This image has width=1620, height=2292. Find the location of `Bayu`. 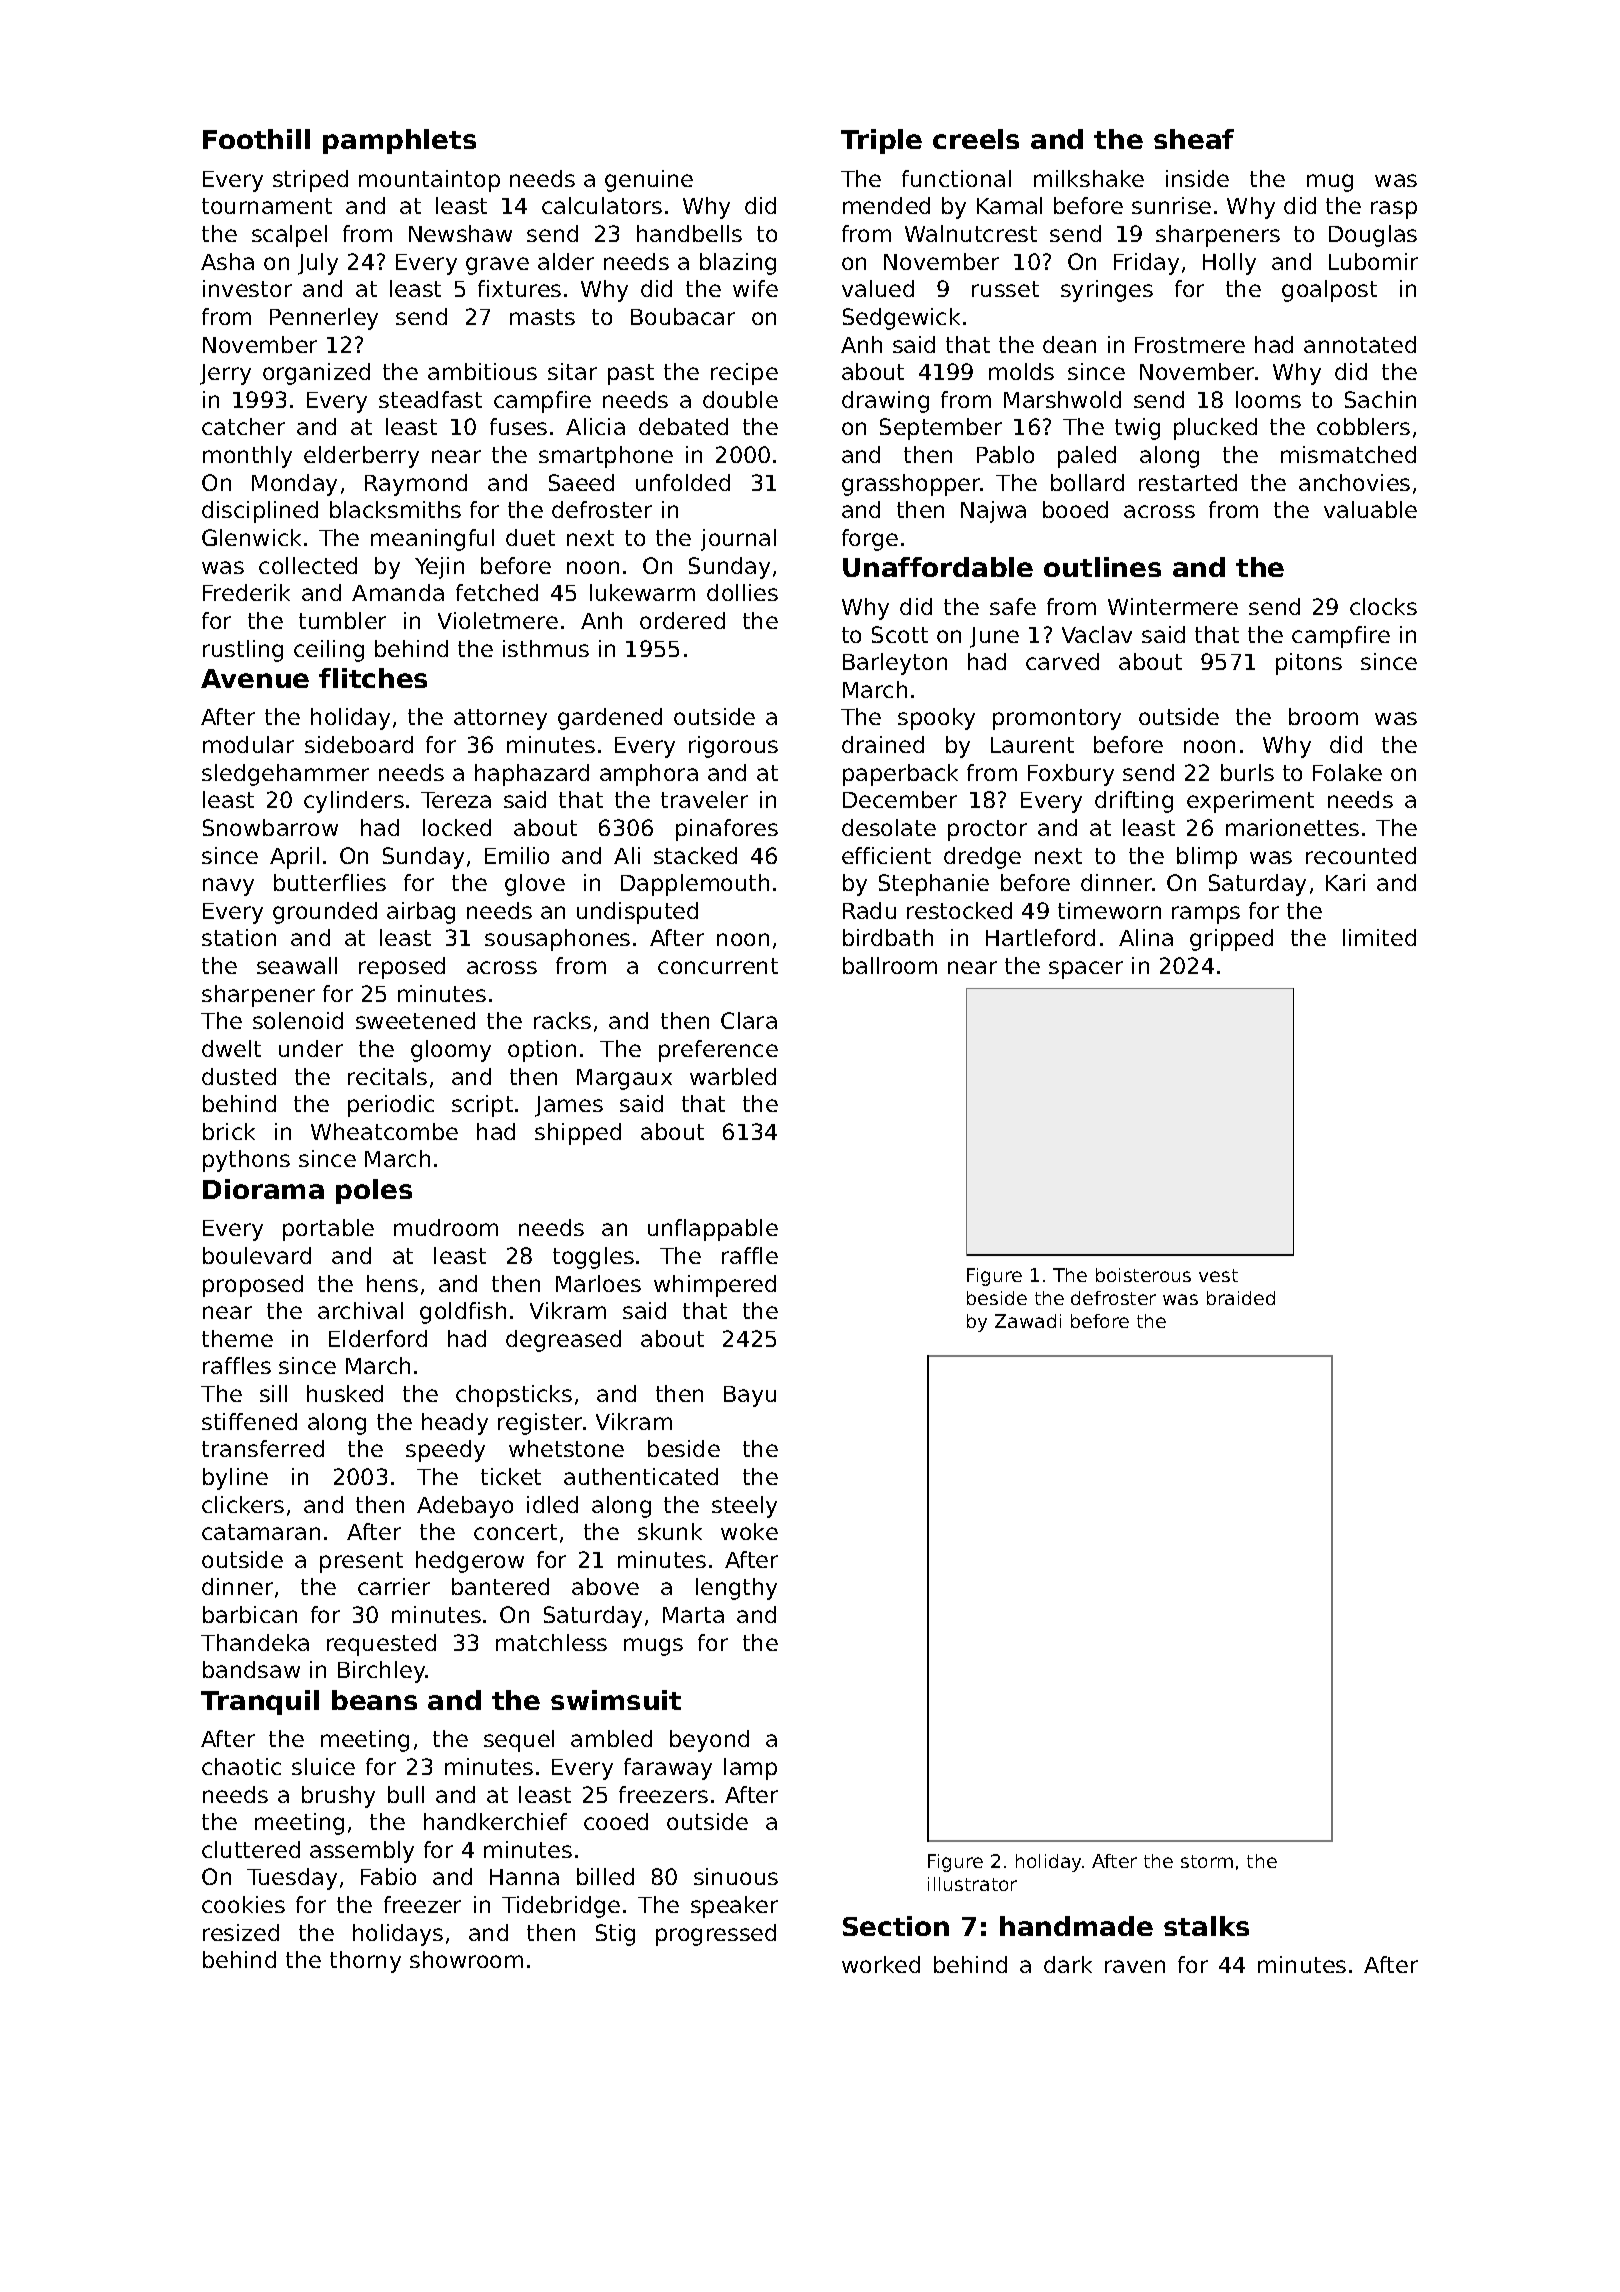

Bayu is located at coordinates (750, 1396).
